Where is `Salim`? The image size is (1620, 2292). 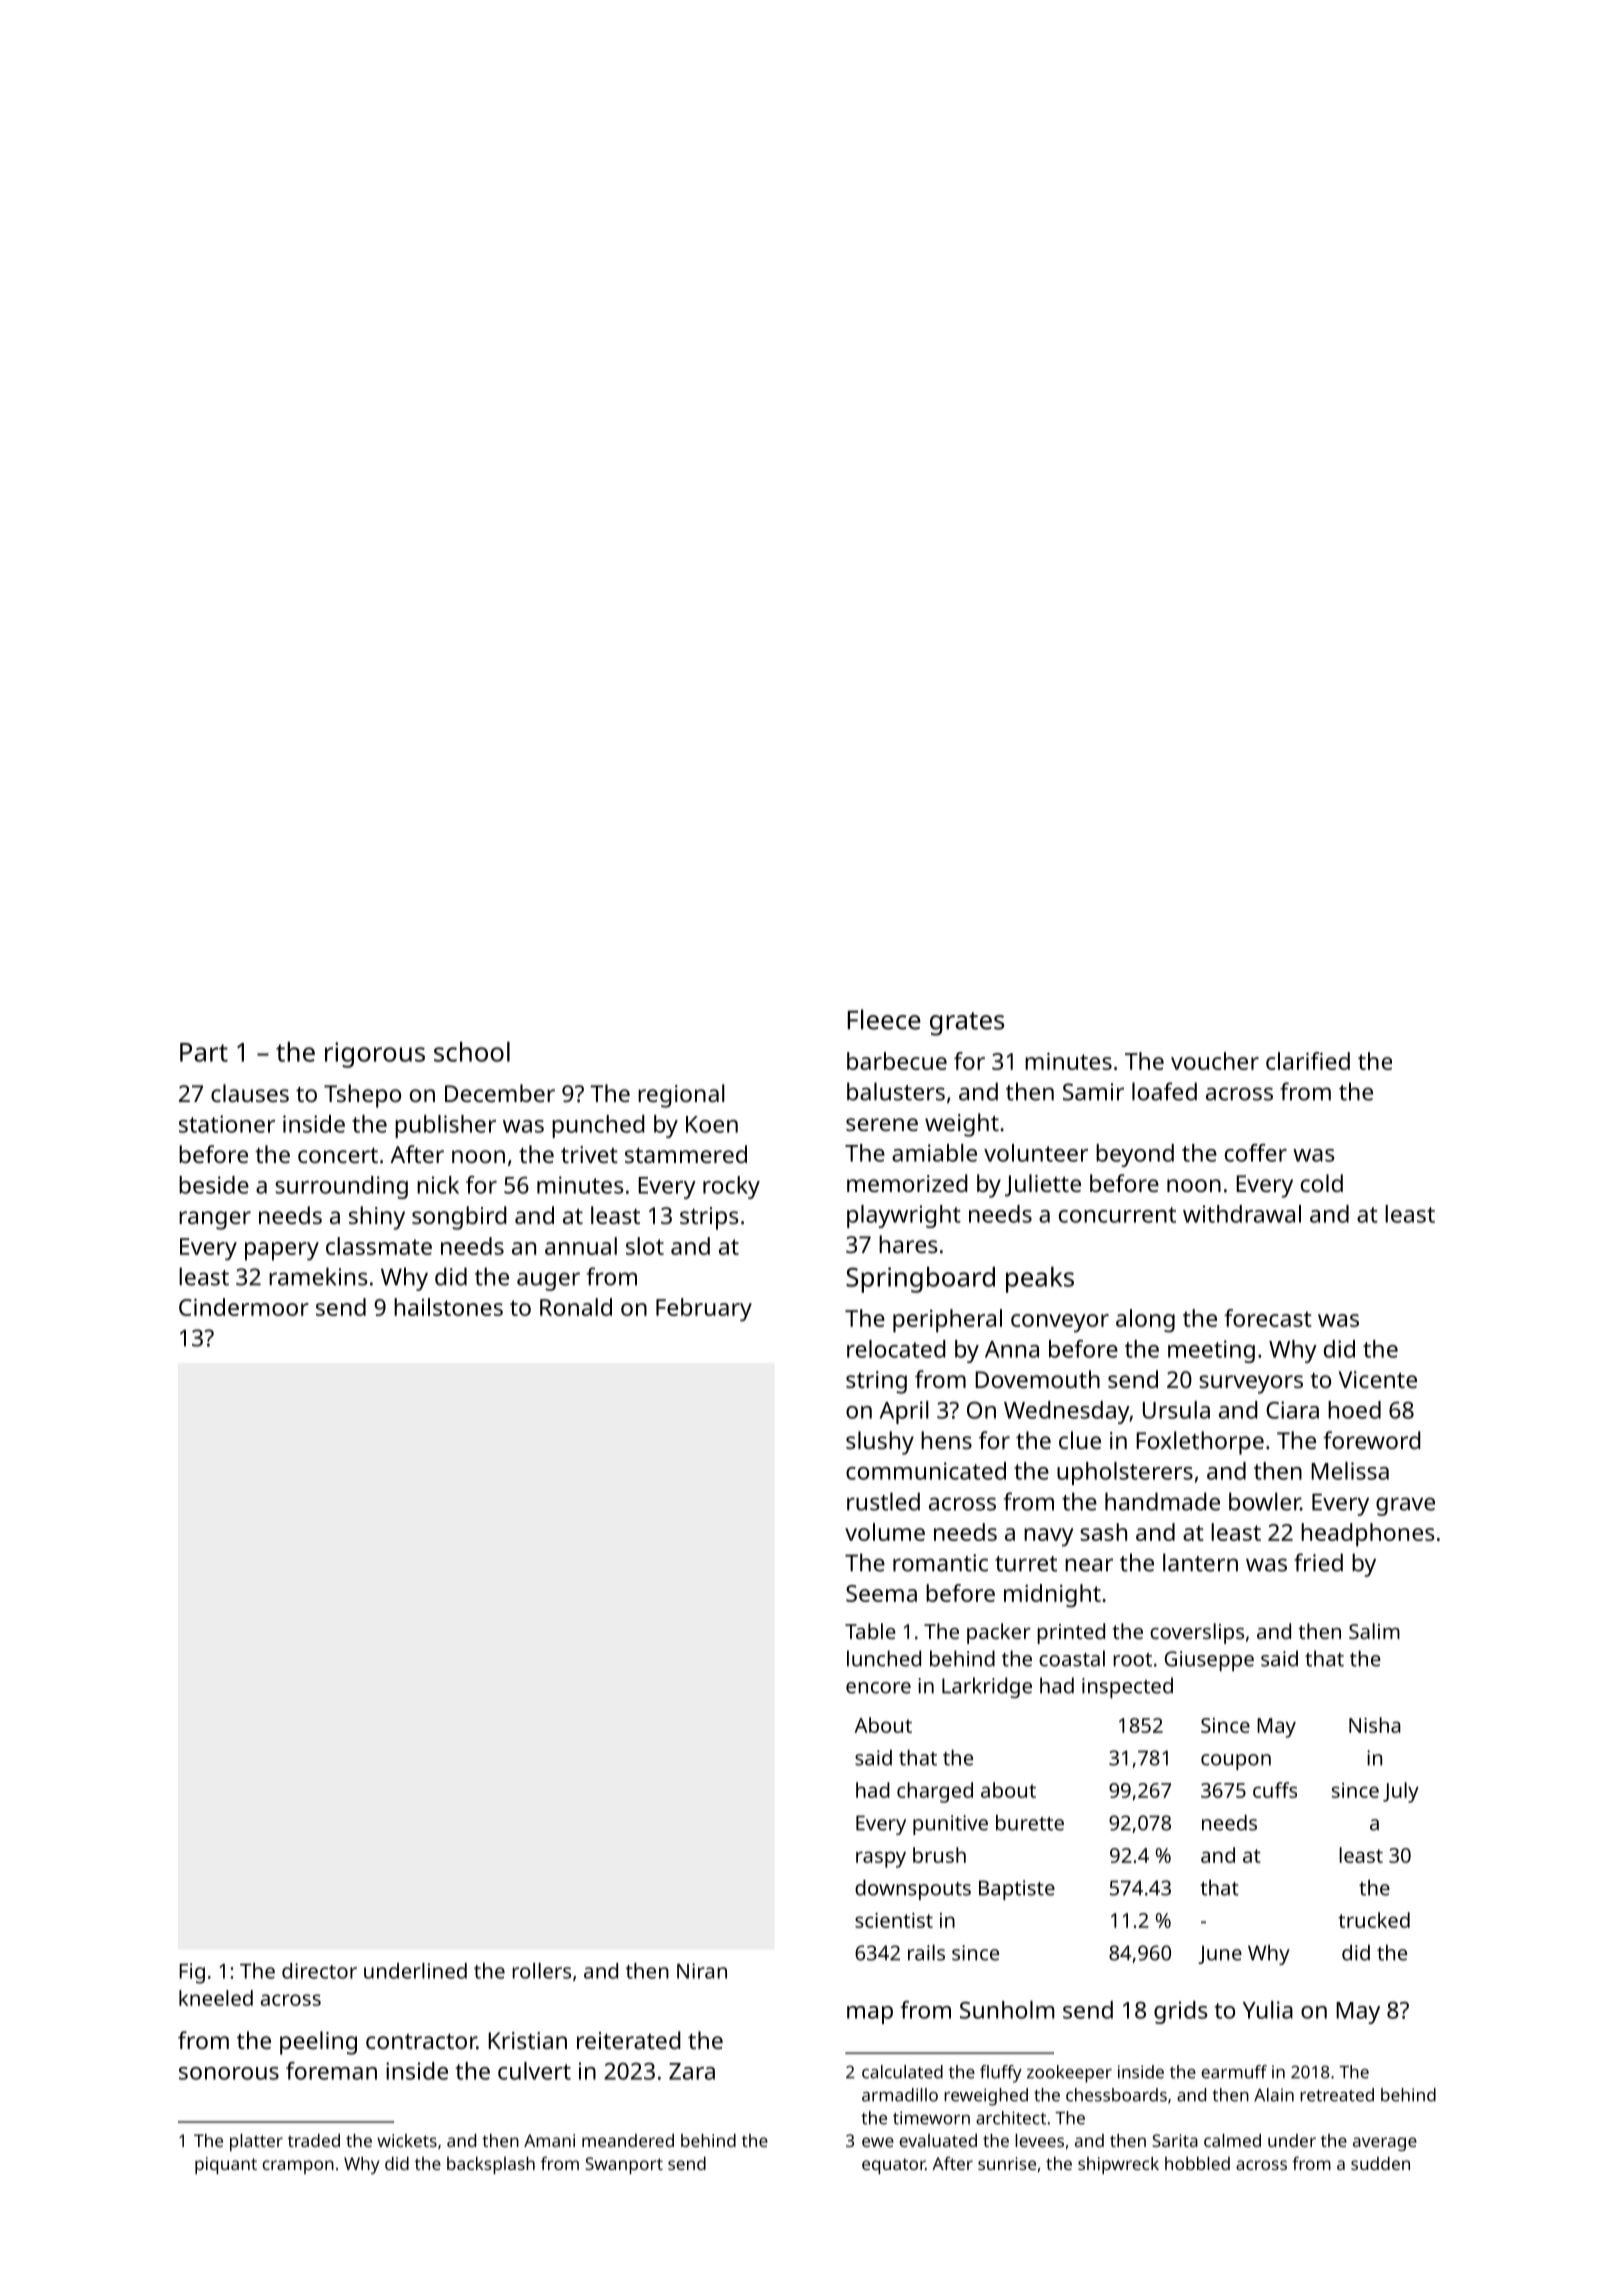
Salim is located at coordinates (1374, 1631).
